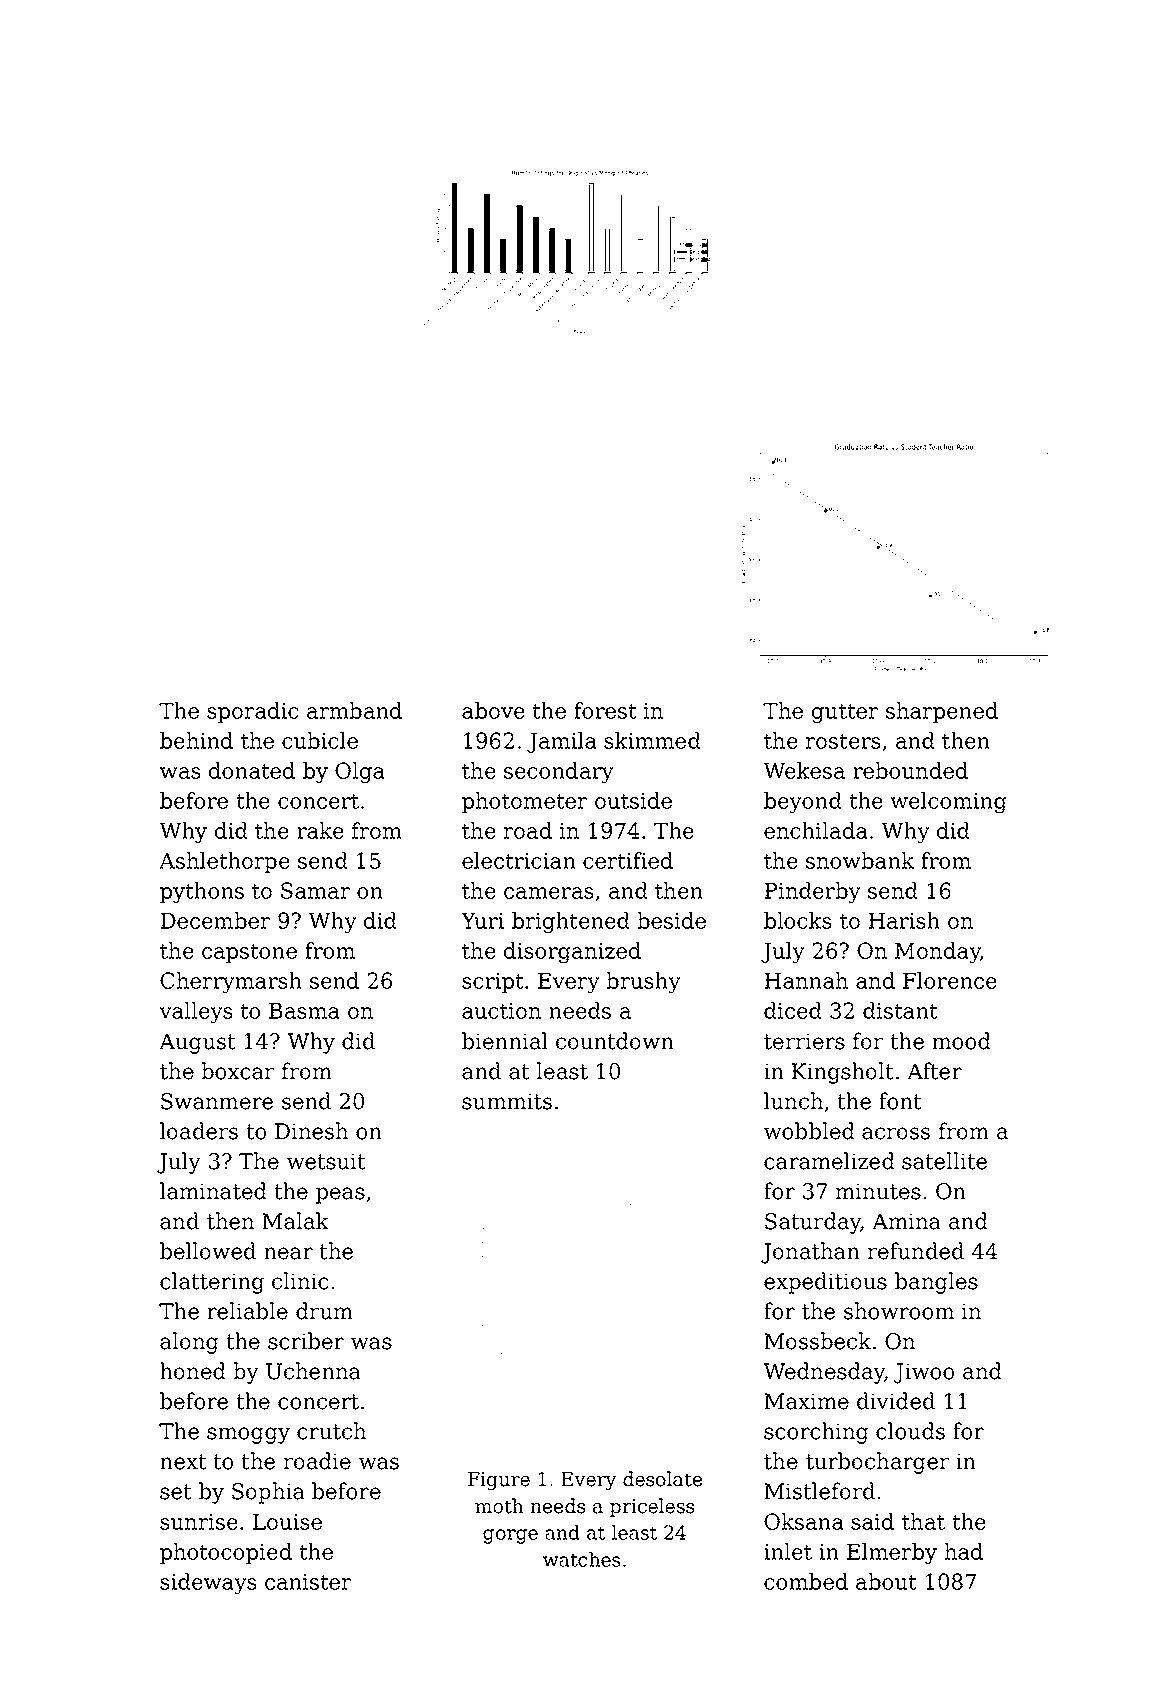 The height and width of the screenshot is (1695, 1170). I want to click on canister, so click(308, 1582).
